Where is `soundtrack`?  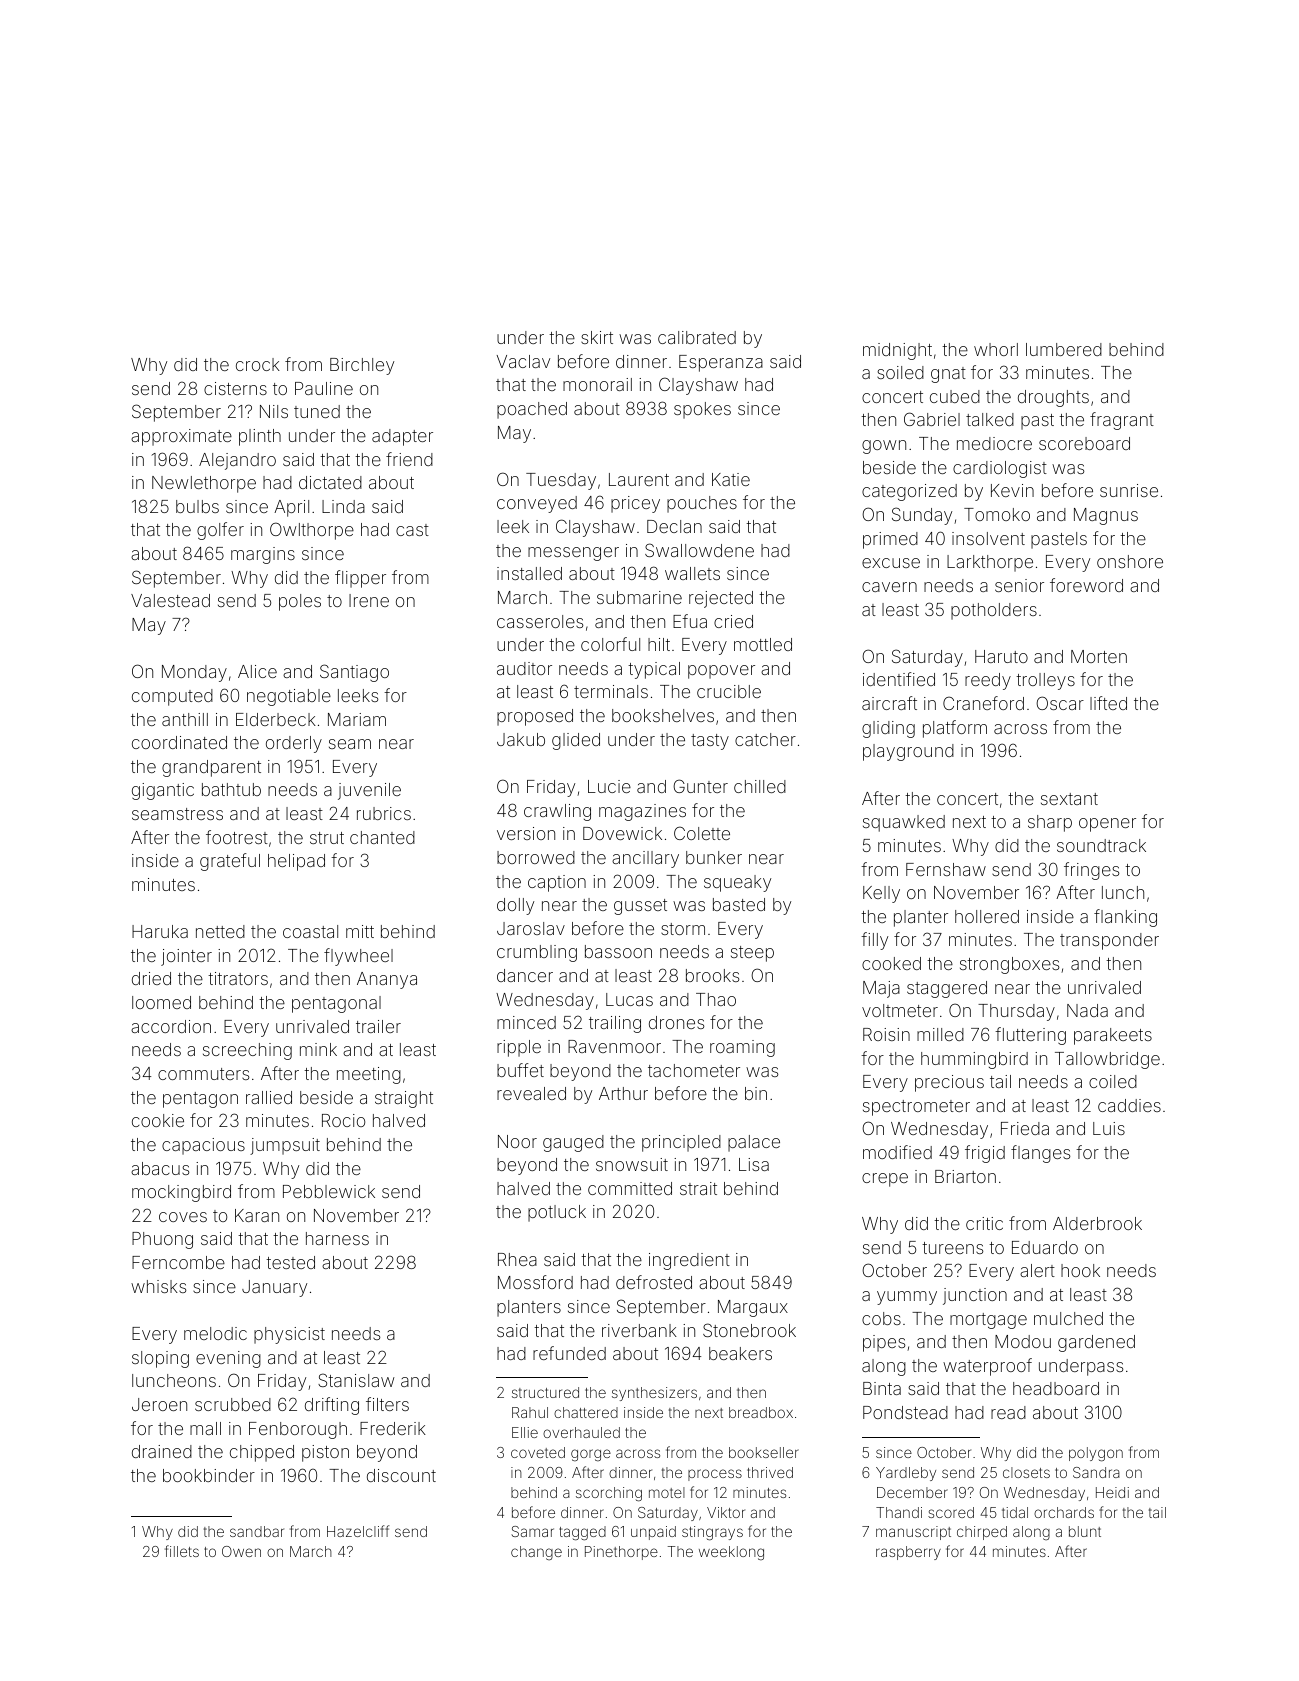
soundtrack is located at coordinates (1101, 845).
